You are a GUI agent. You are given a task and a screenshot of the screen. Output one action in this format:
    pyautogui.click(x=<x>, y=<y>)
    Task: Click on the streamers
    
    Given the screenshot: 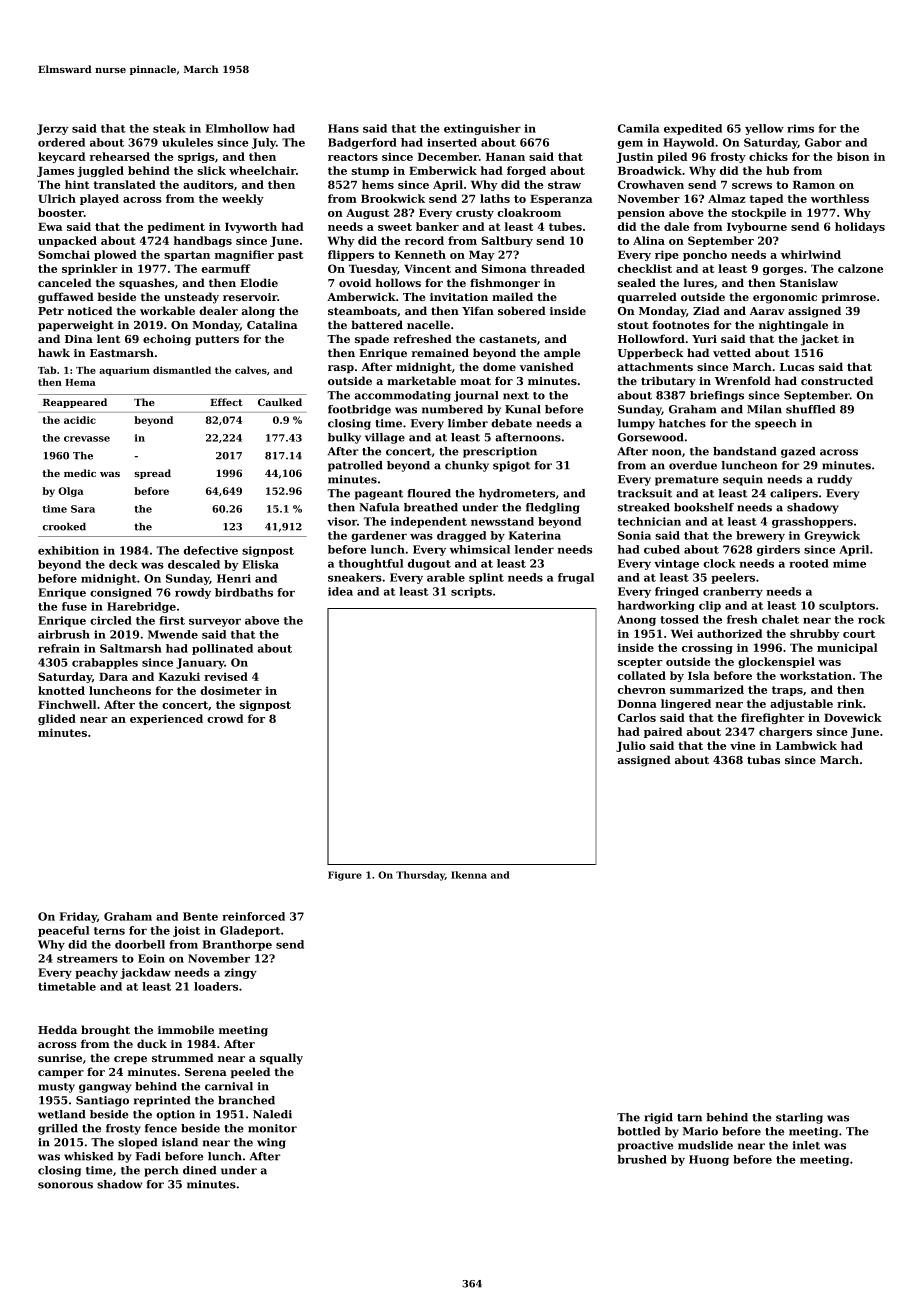 What is the action you would take?
    pyautogui.click(x=87, y=959)
